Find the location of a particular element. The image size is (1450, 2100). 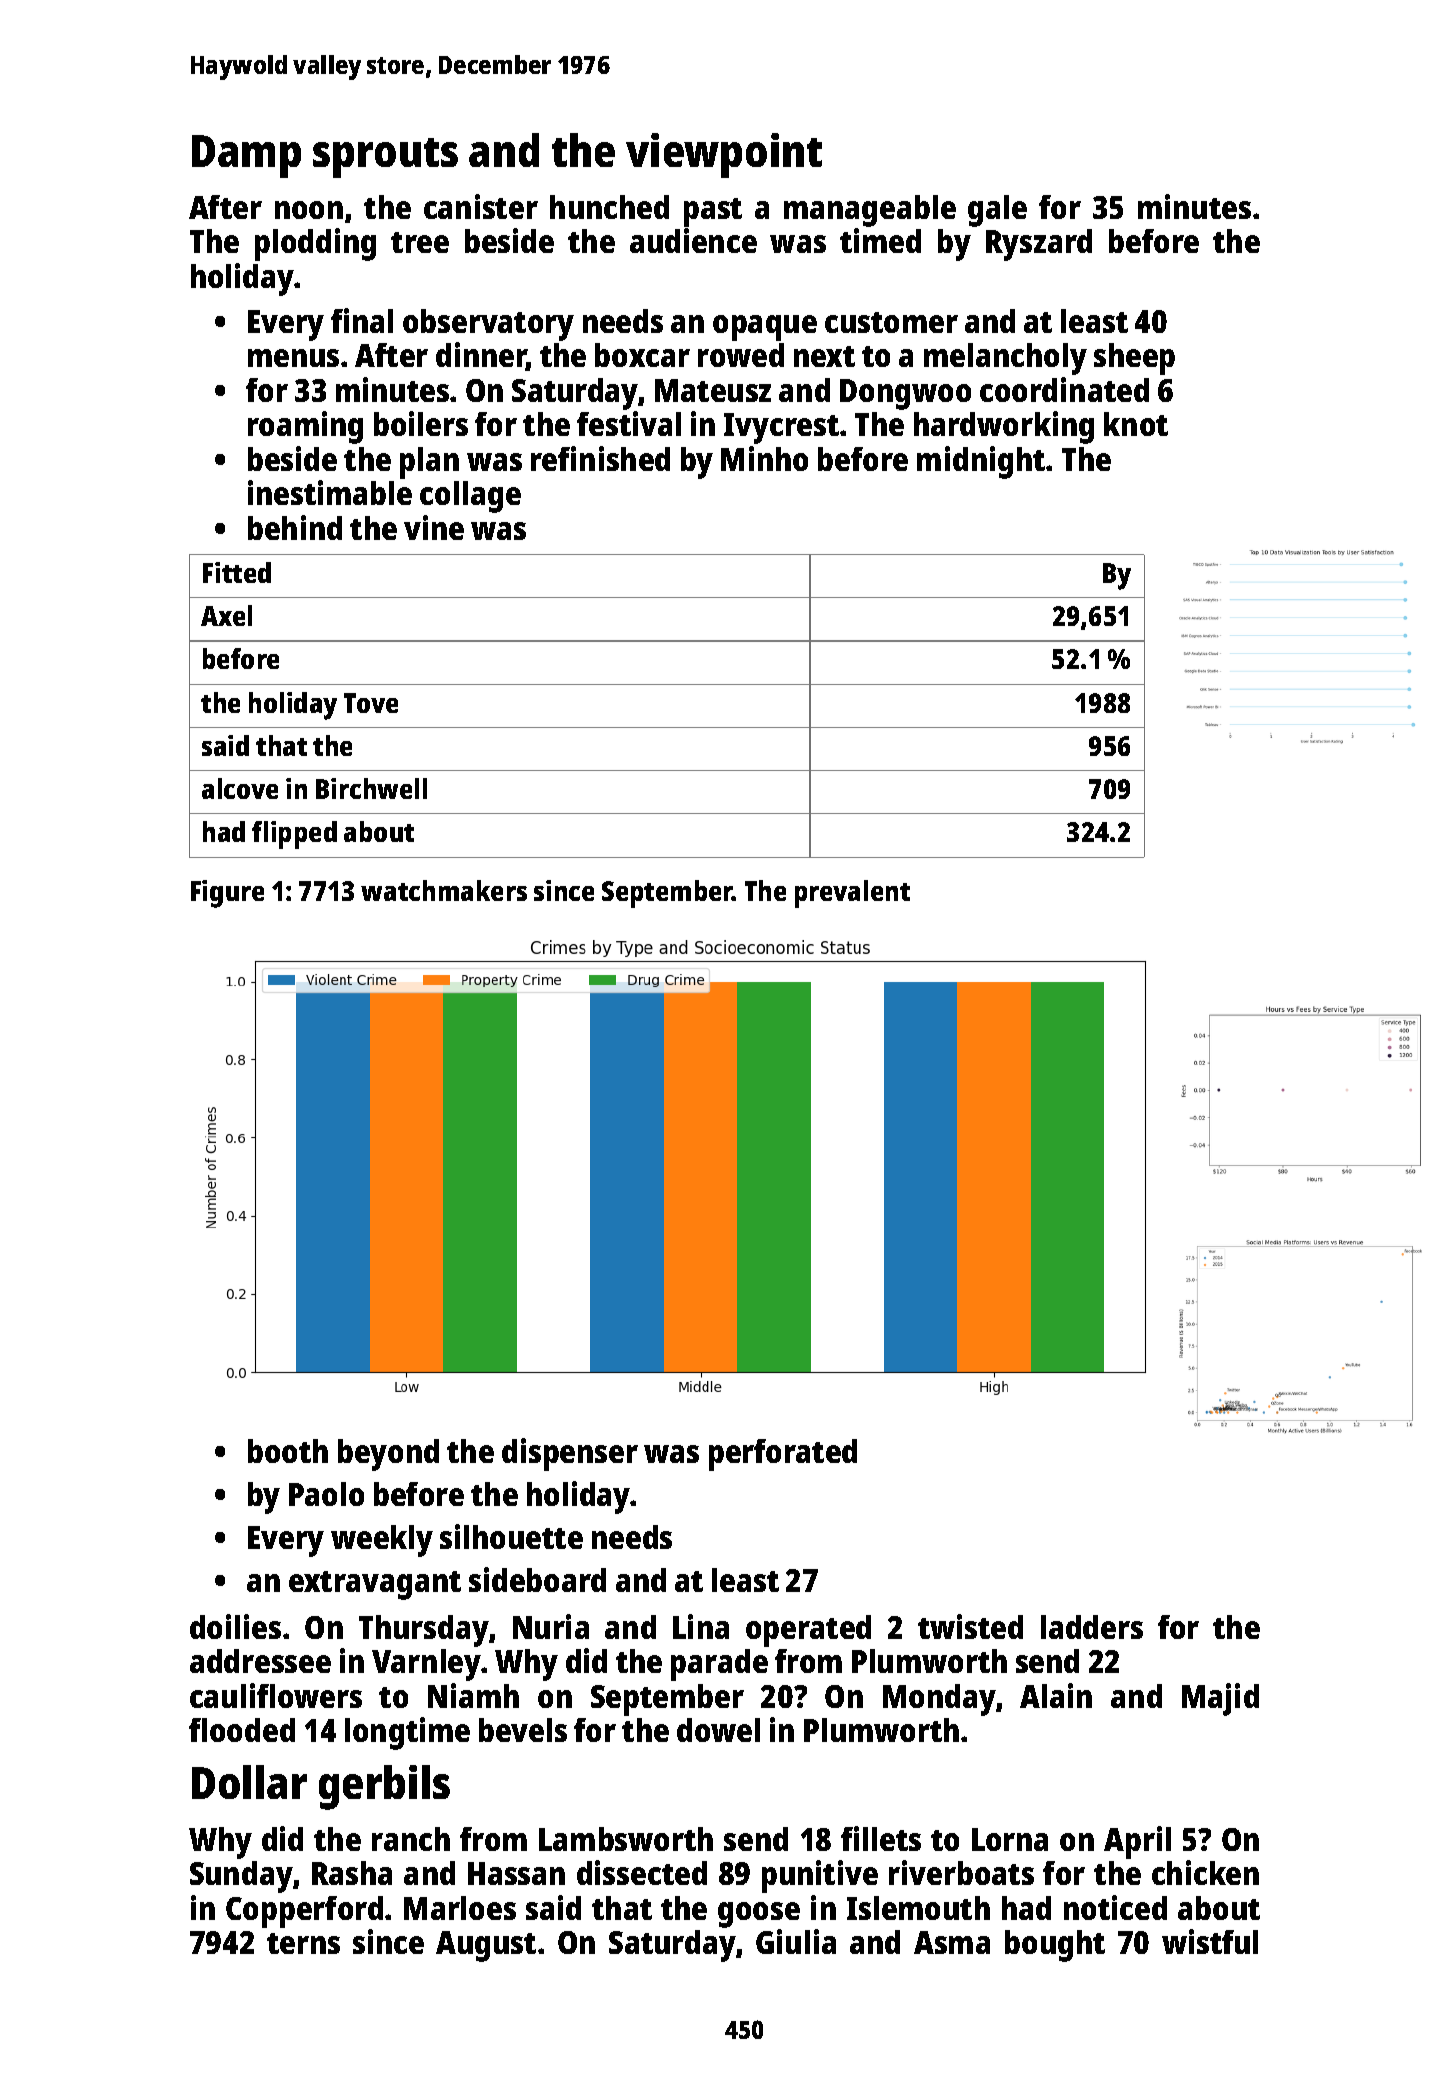

dispenser is located at coordinates (570, 1454).
